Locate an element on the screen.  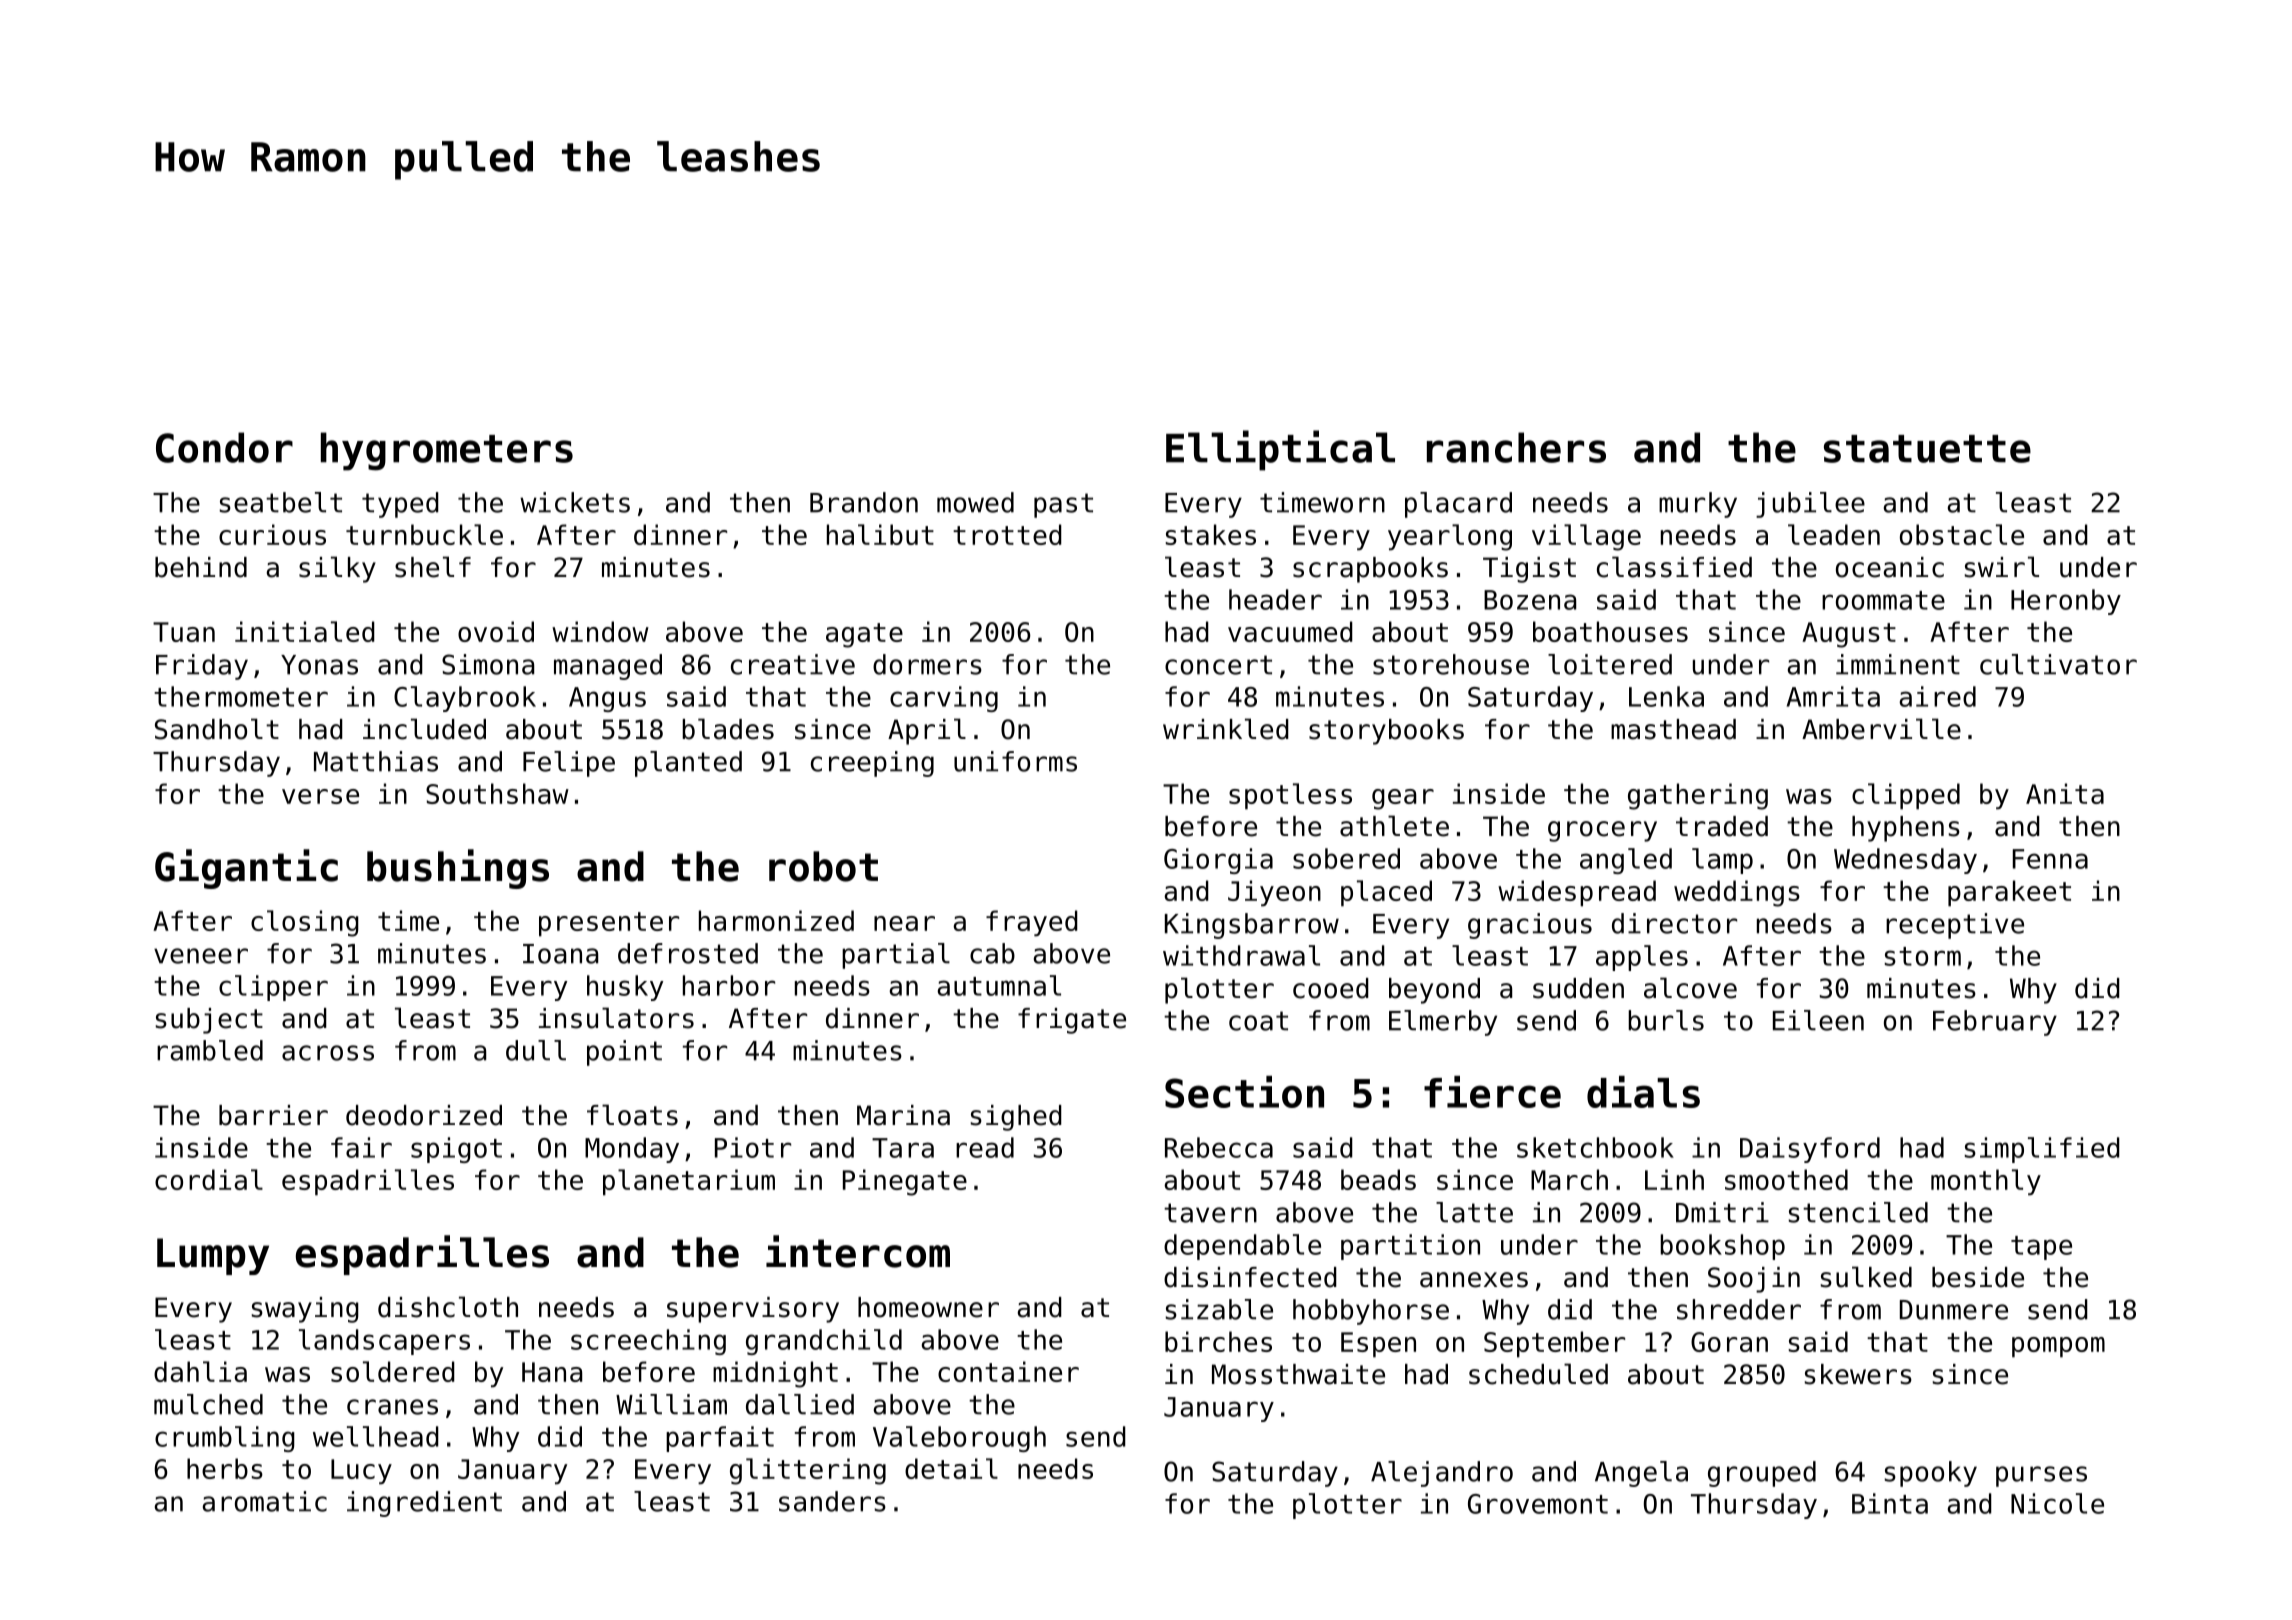
aromatic is located at coordinates (265, 1501).
